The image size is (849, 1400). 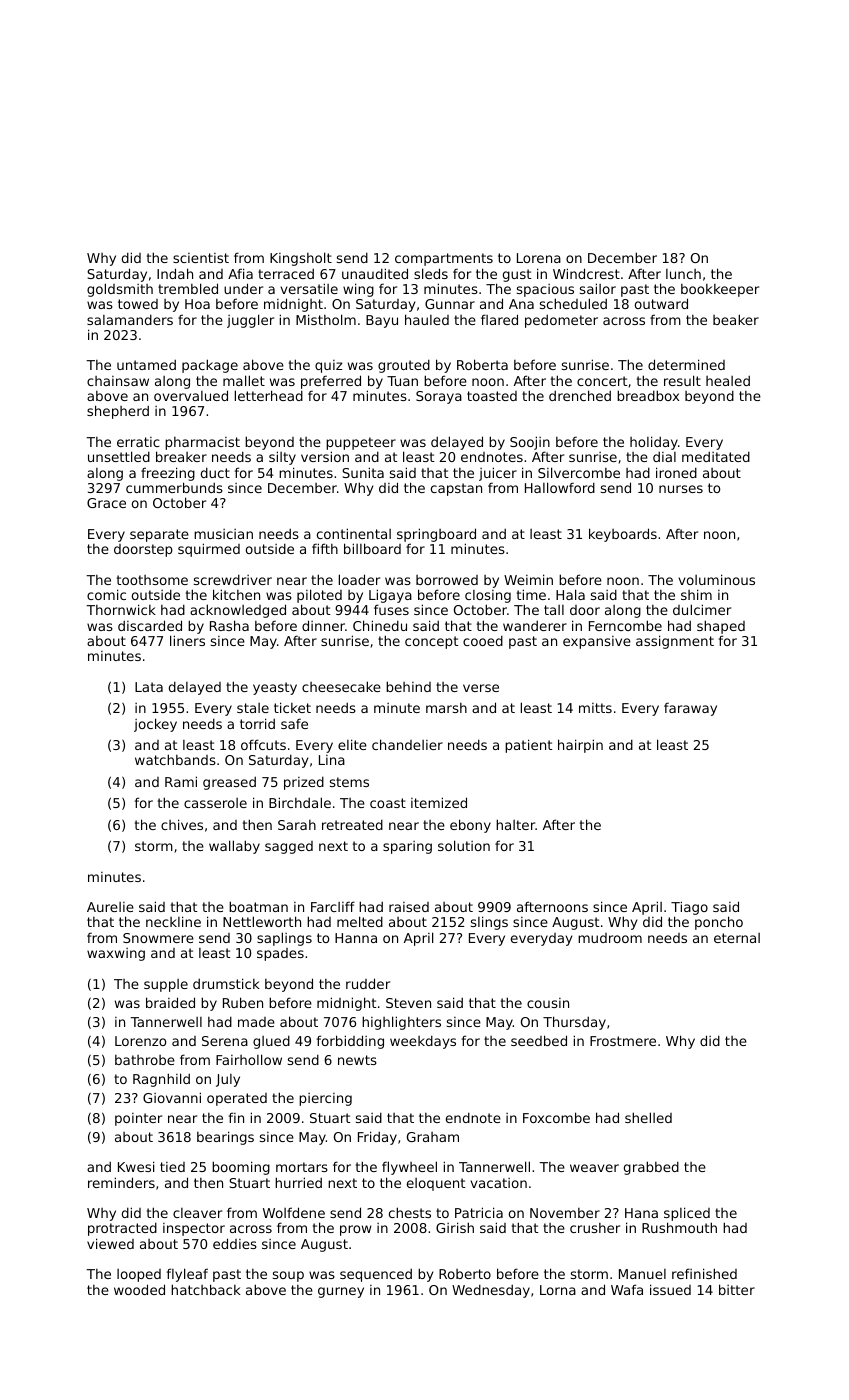 What do you see at coordinates (492, 396) in the image?
I see `toasted` at bounding box center [492, 396].
